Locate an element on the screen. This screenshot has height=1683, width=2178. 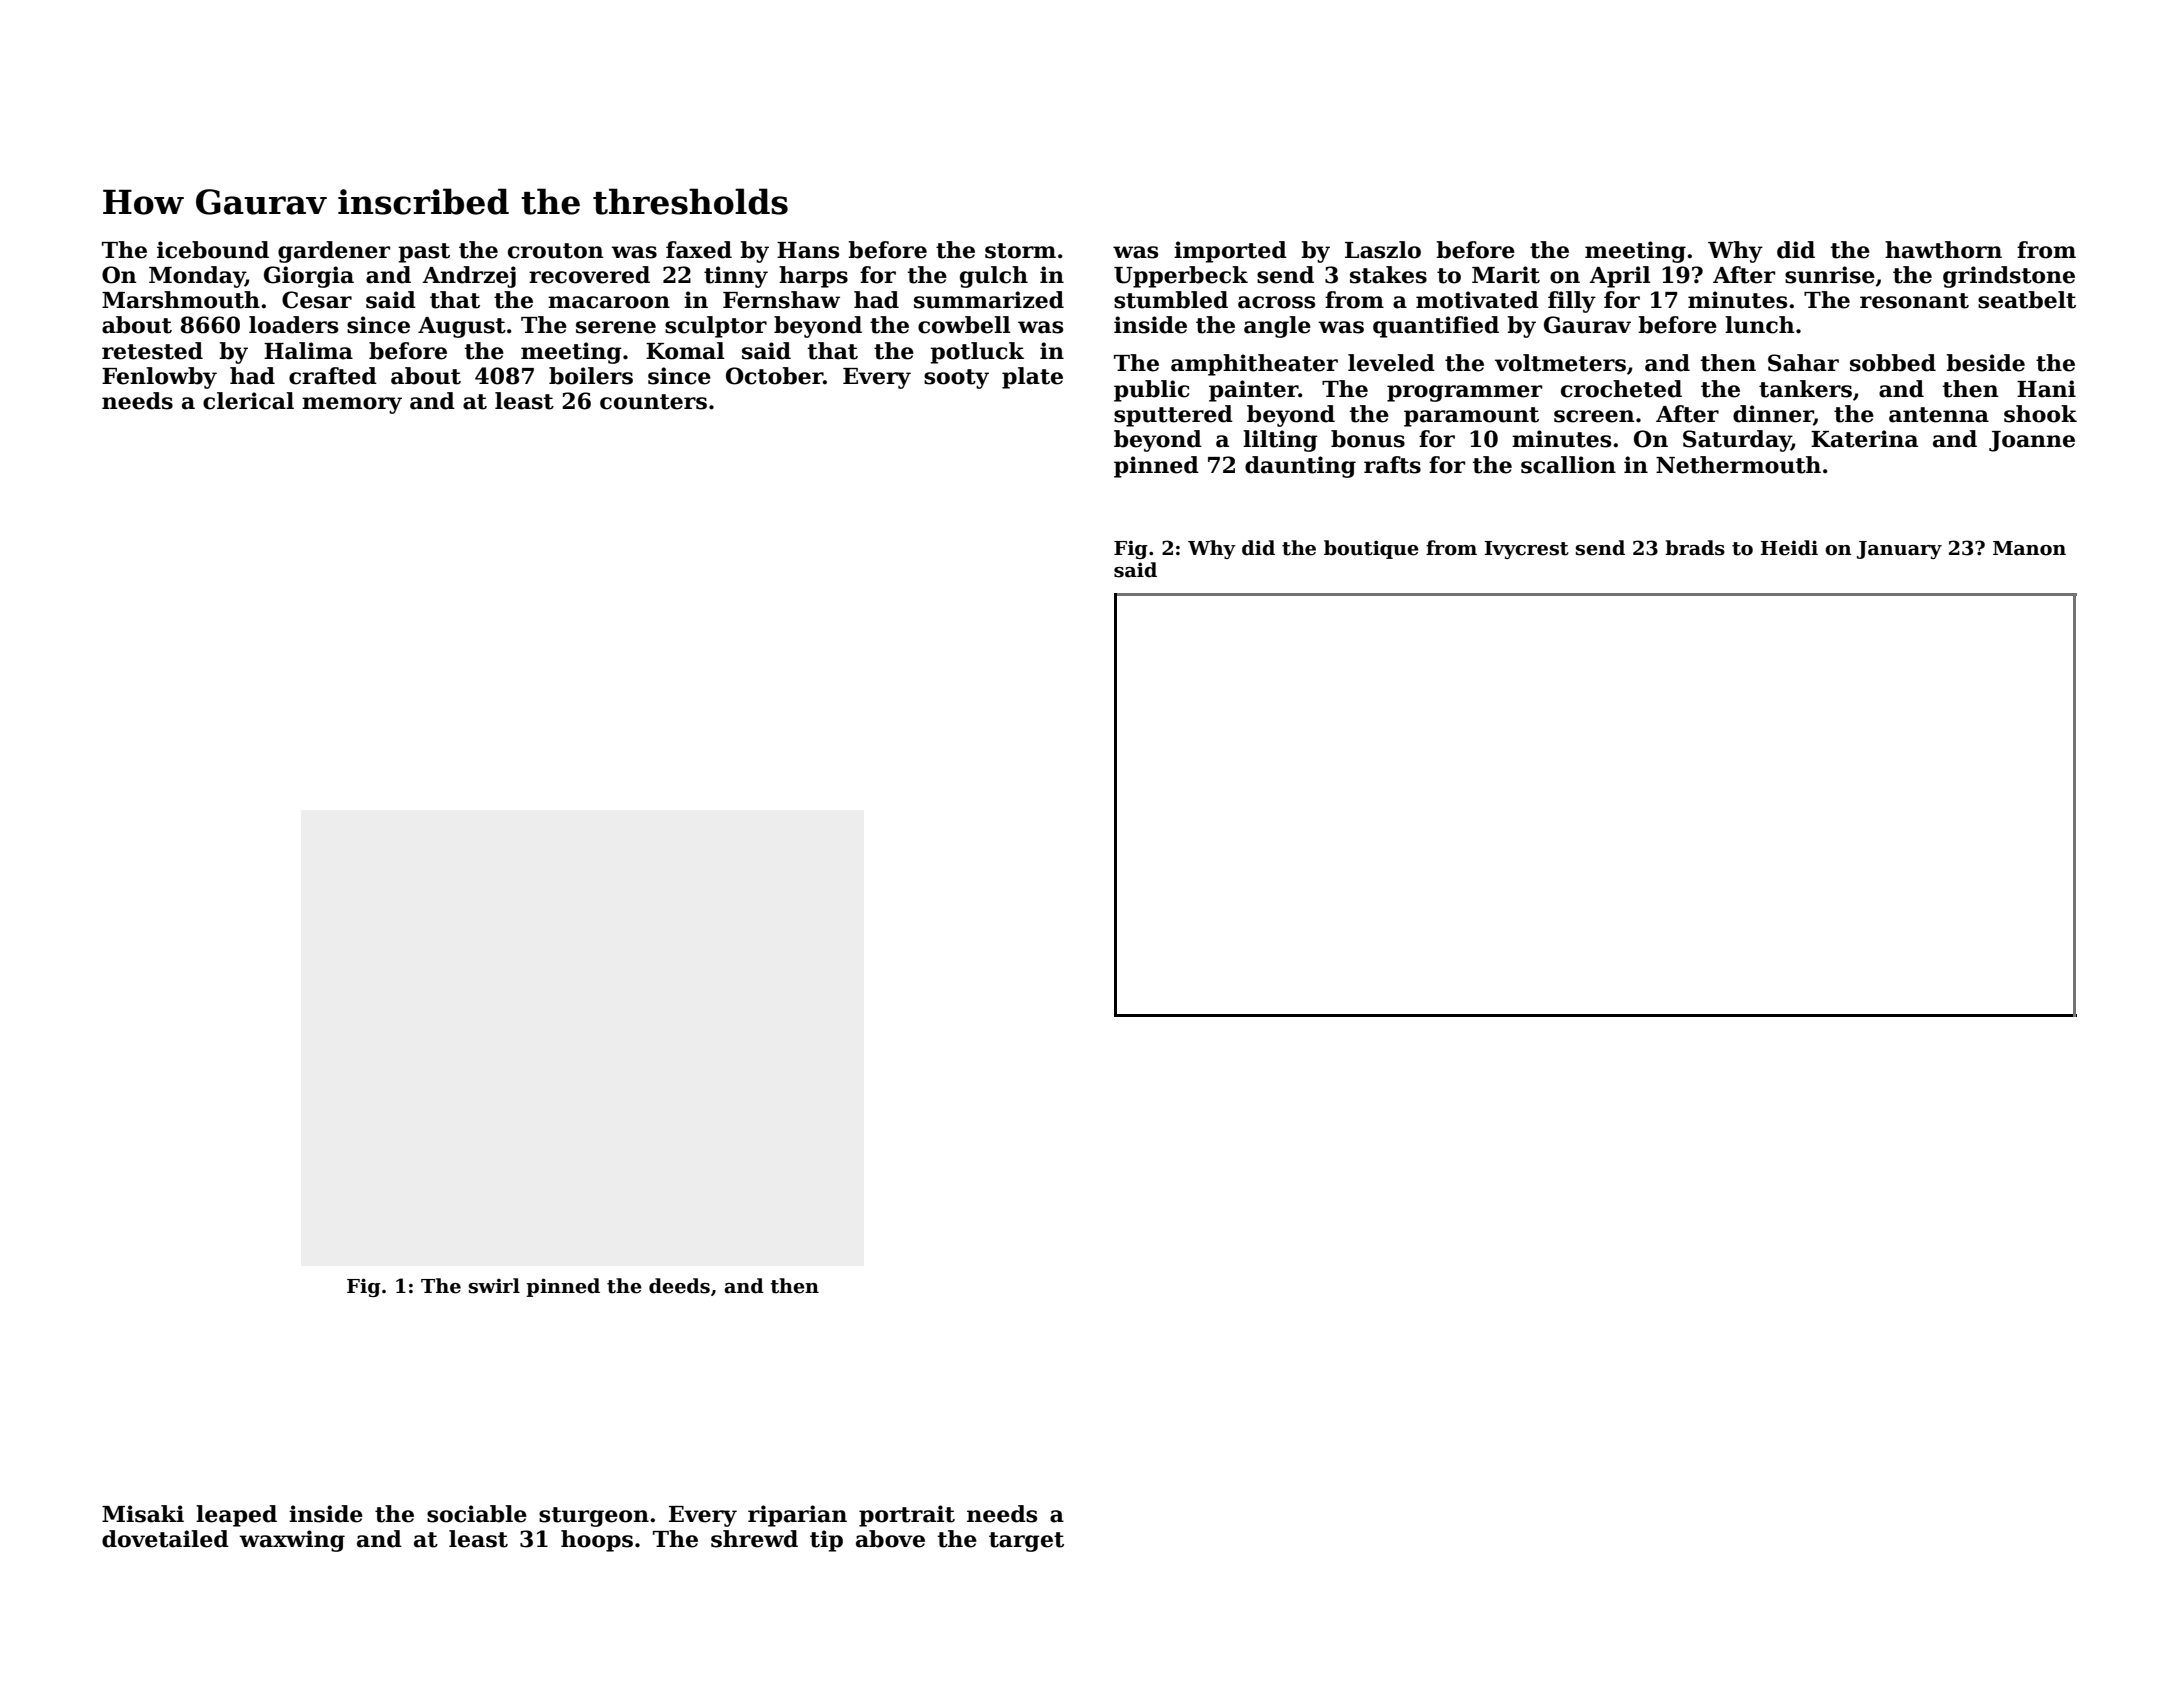
target is located at coordinates (1026, 1542).
